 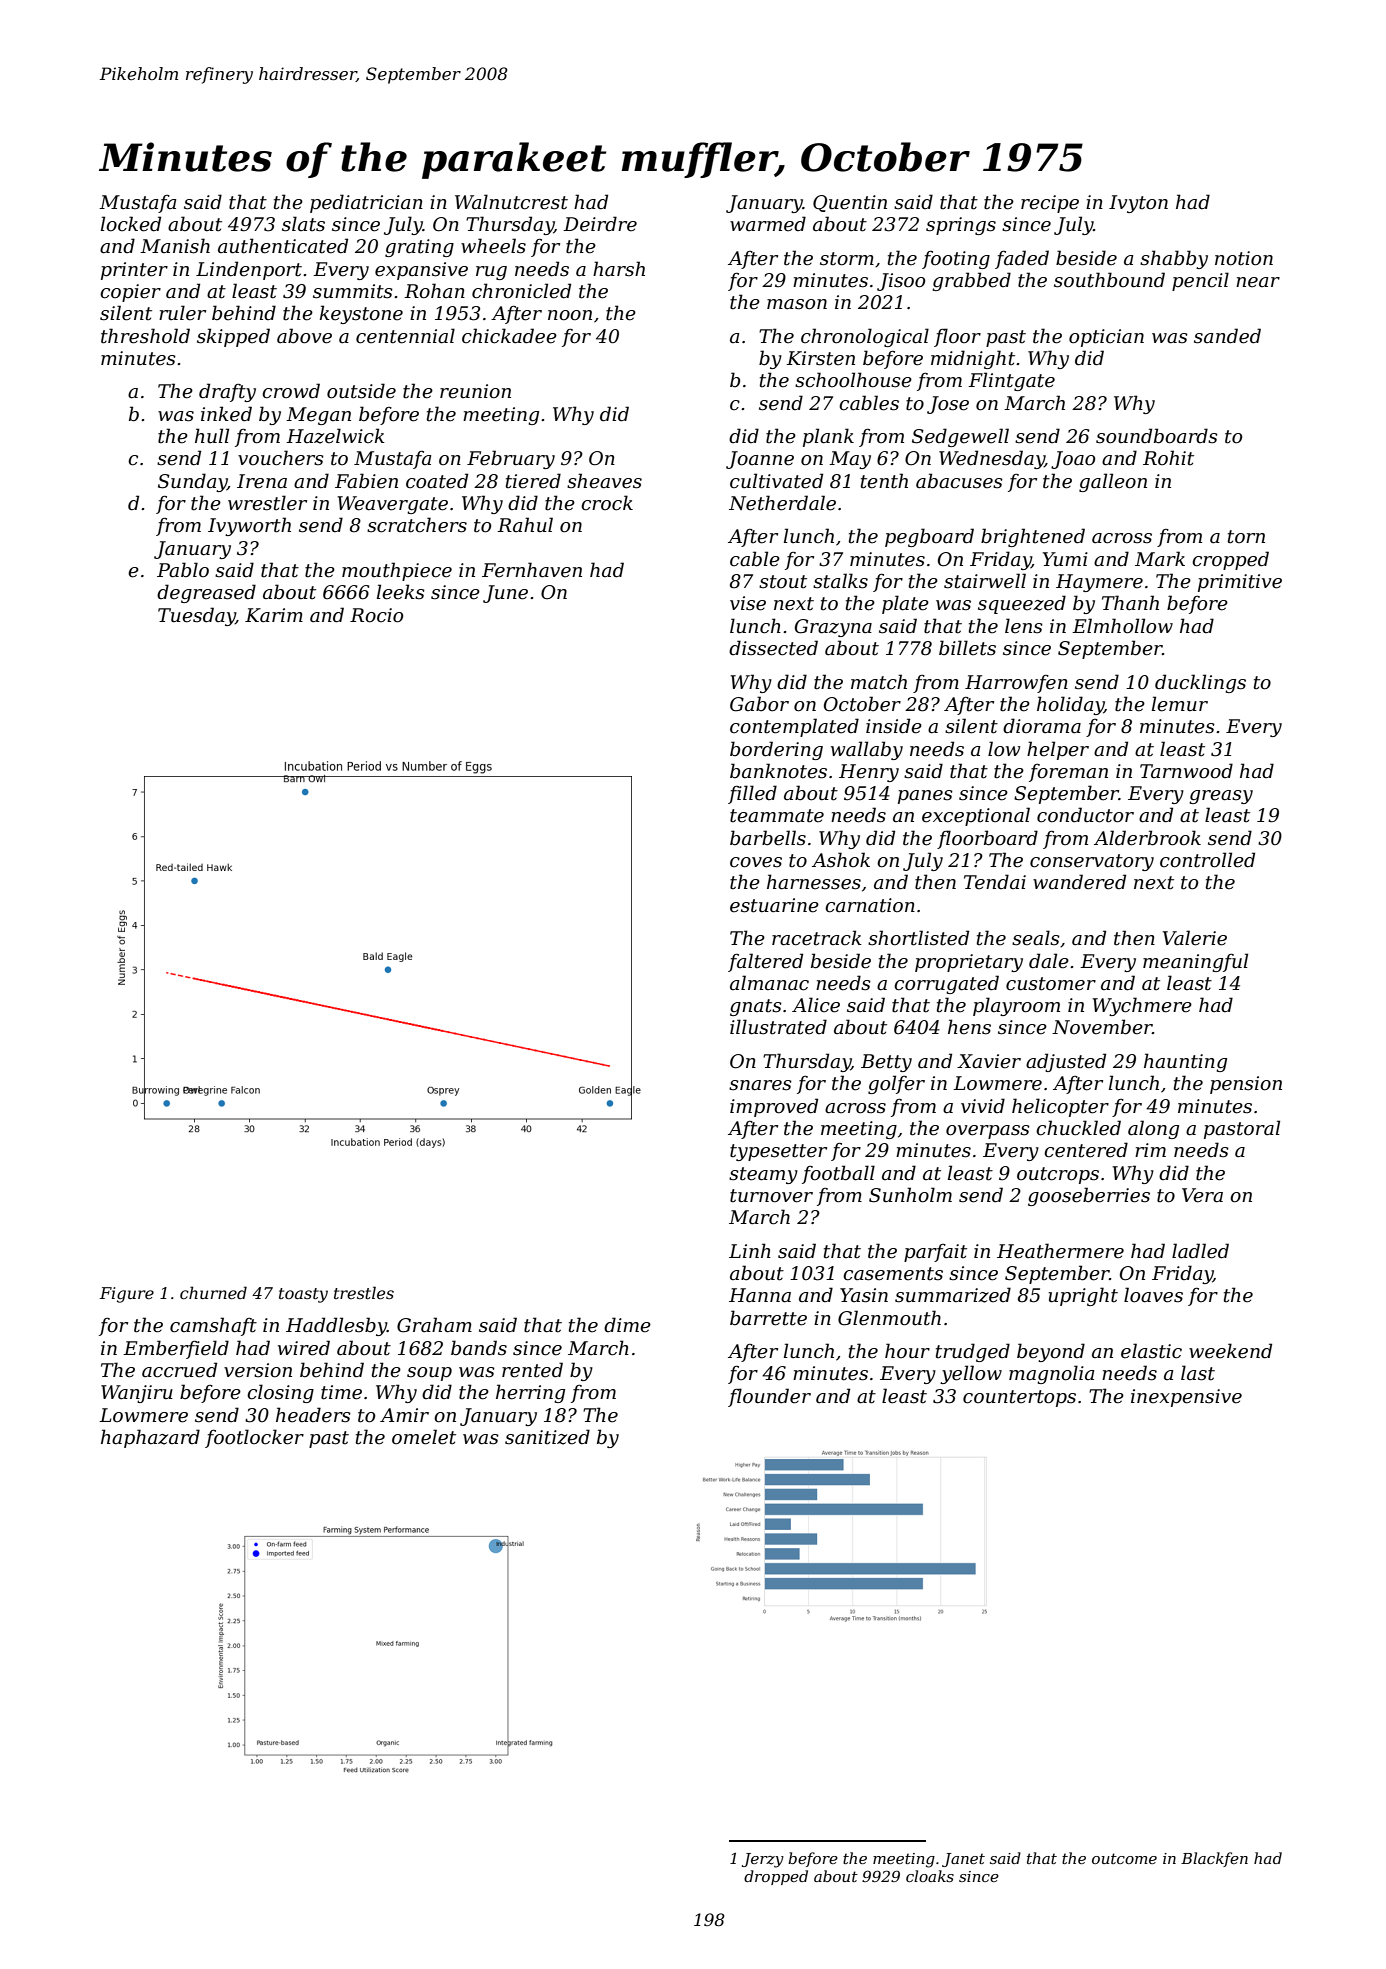 What do you see at coordinates (1195, 962) in the page?
I see `meaningful` at bounding box center [1195, 962].
